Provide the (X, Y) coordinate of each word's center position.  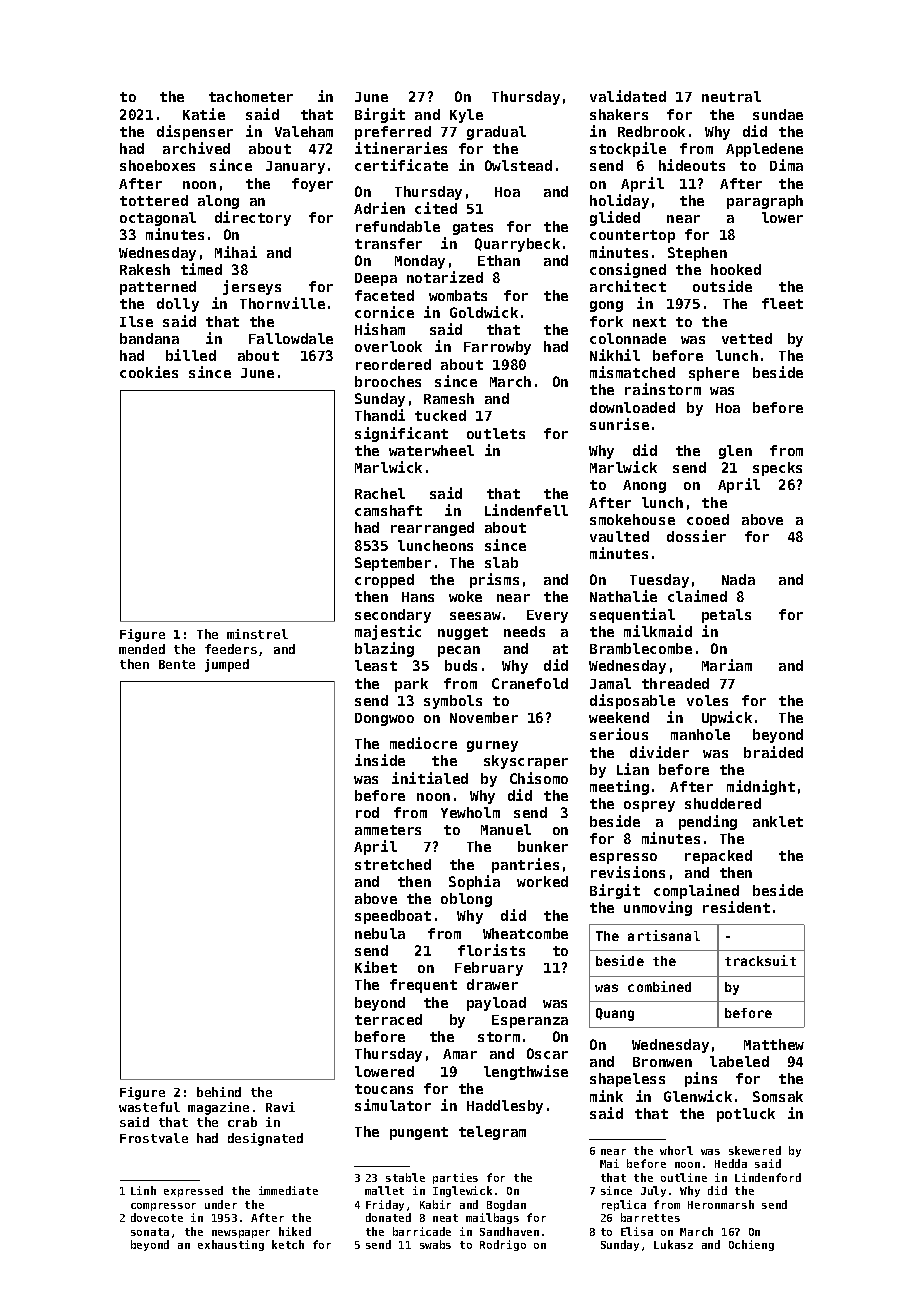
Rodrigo (503, 1245)
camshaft (388, 510)
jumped (227, 665)
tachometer (251, 96)
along (218, 202)
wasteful (149, 1107)
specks (777, 469)
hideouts (692, 165)
